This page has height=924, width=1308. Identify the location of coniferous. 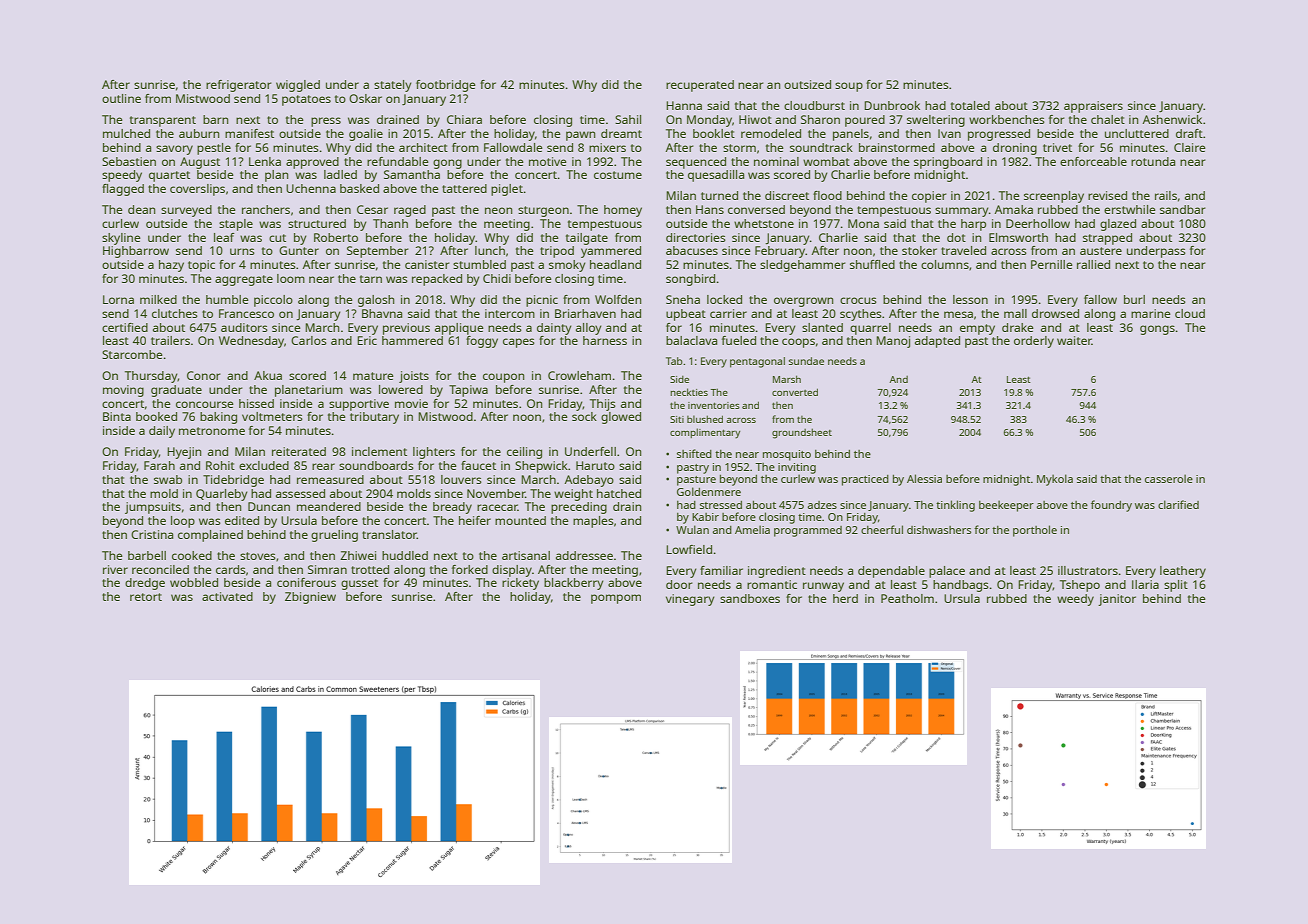
(306, 582).
